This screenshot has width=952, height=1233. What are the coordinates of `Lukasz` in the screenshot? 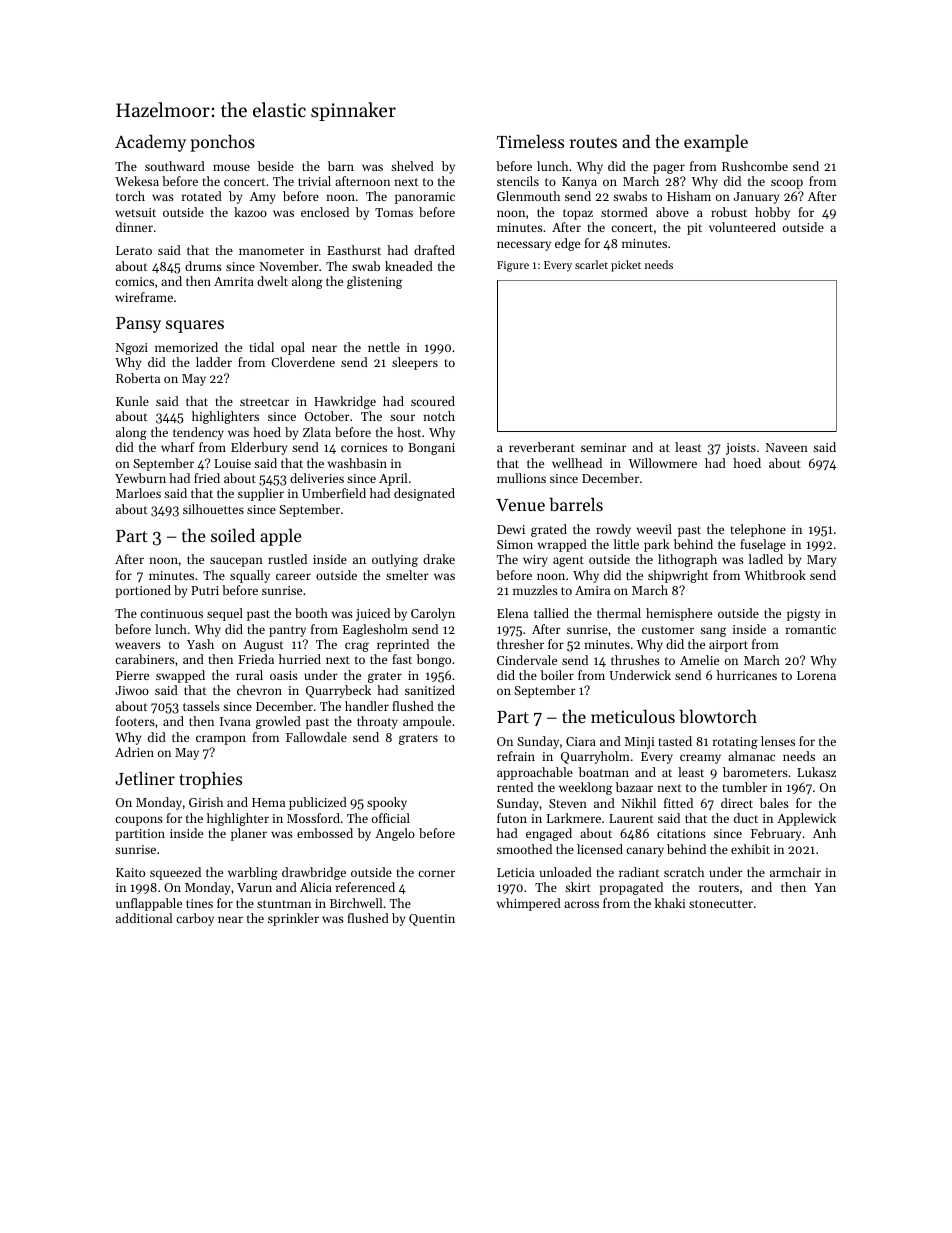 It's located at (816, 772).
